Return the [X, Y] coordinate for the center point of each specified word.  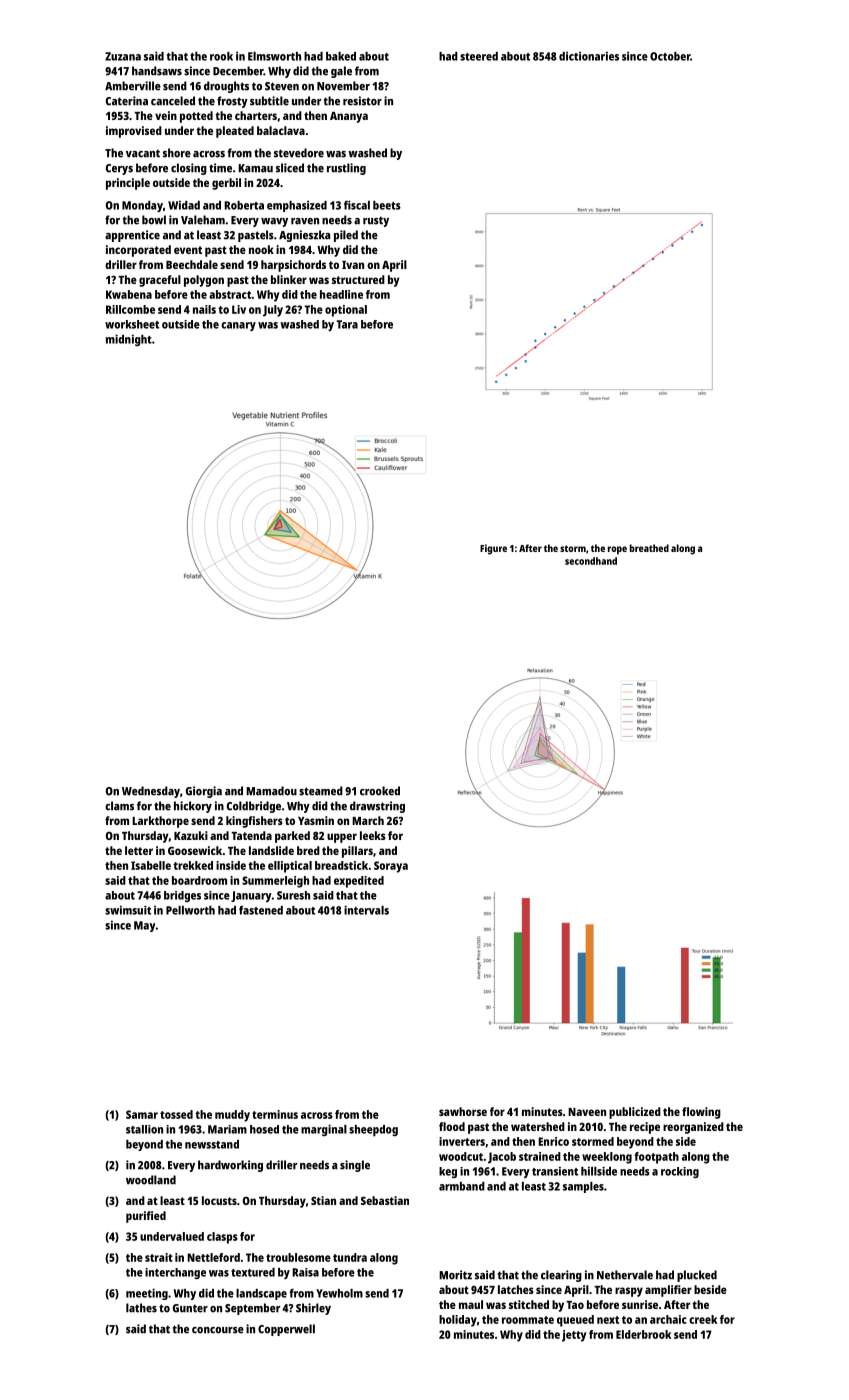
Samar [142, 1114]
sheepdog [373, 1131]
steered [479, 56]
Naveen [587, 1112]
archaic [668, 1319]
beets [387, 205]
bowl [154, 220]
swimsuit [128, 910]
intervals [366, 910]
